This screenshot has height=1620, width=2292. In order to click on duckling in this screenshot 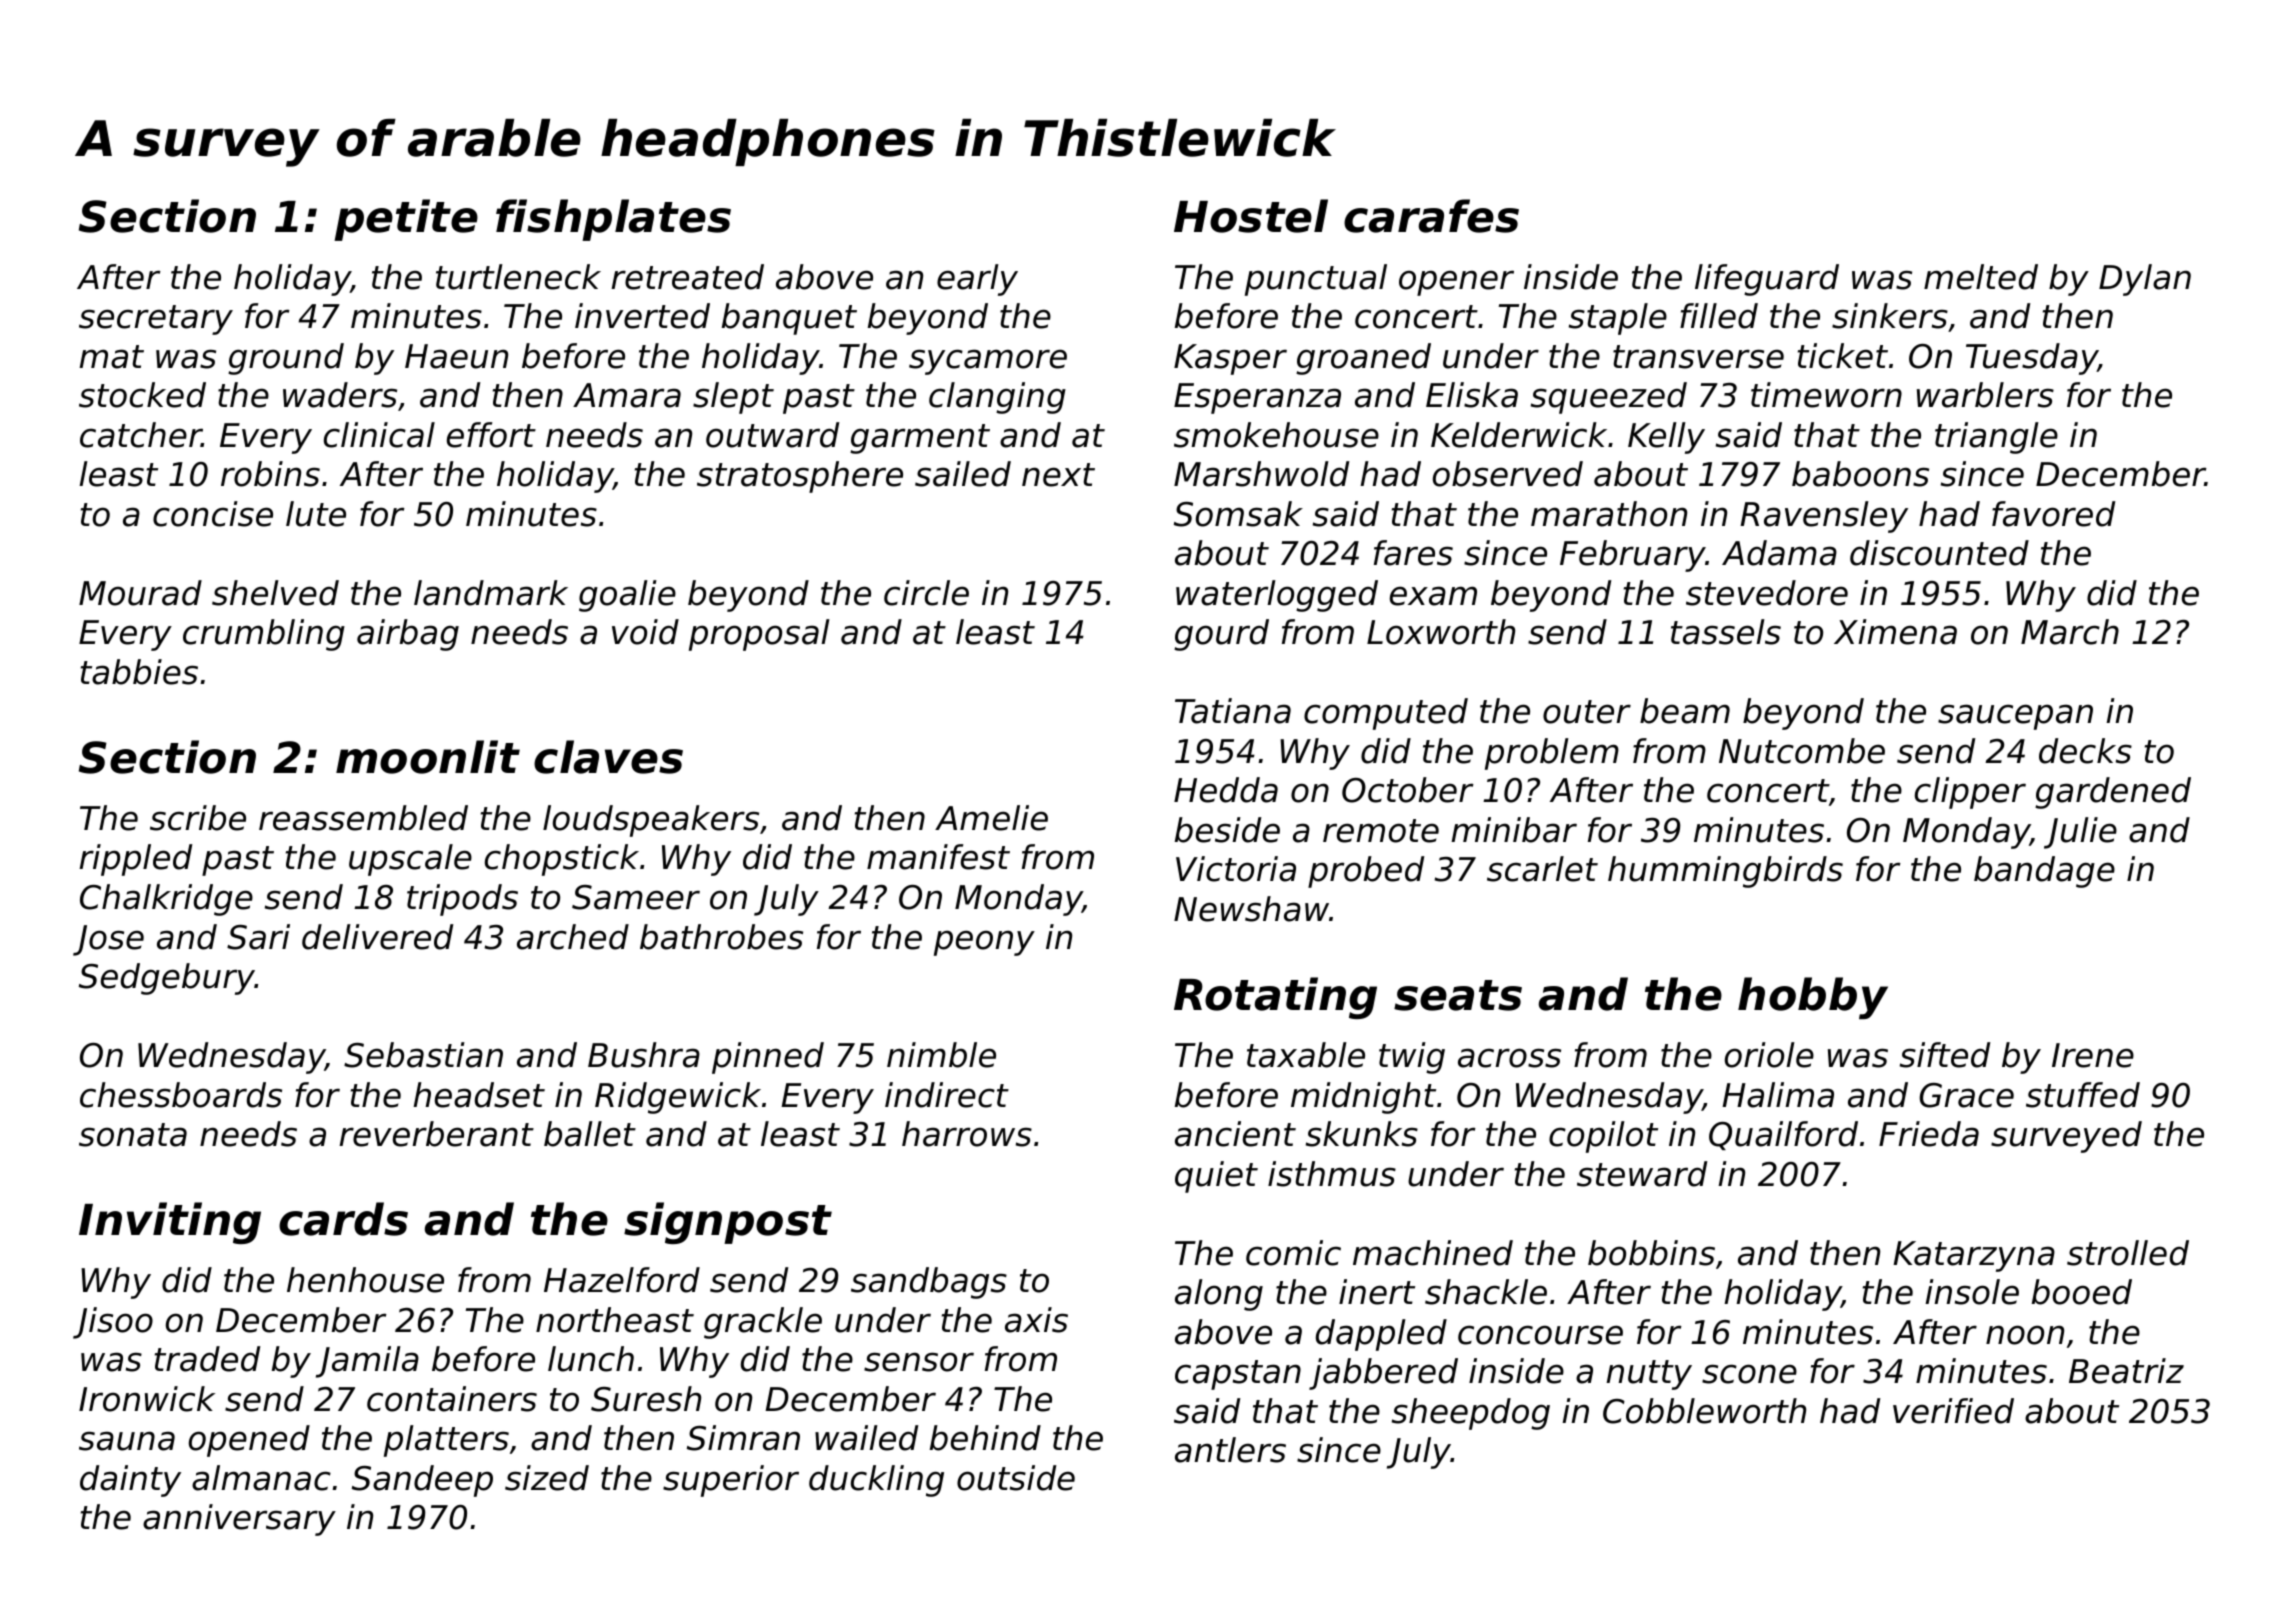, I will do `click(876, 1481)`.
